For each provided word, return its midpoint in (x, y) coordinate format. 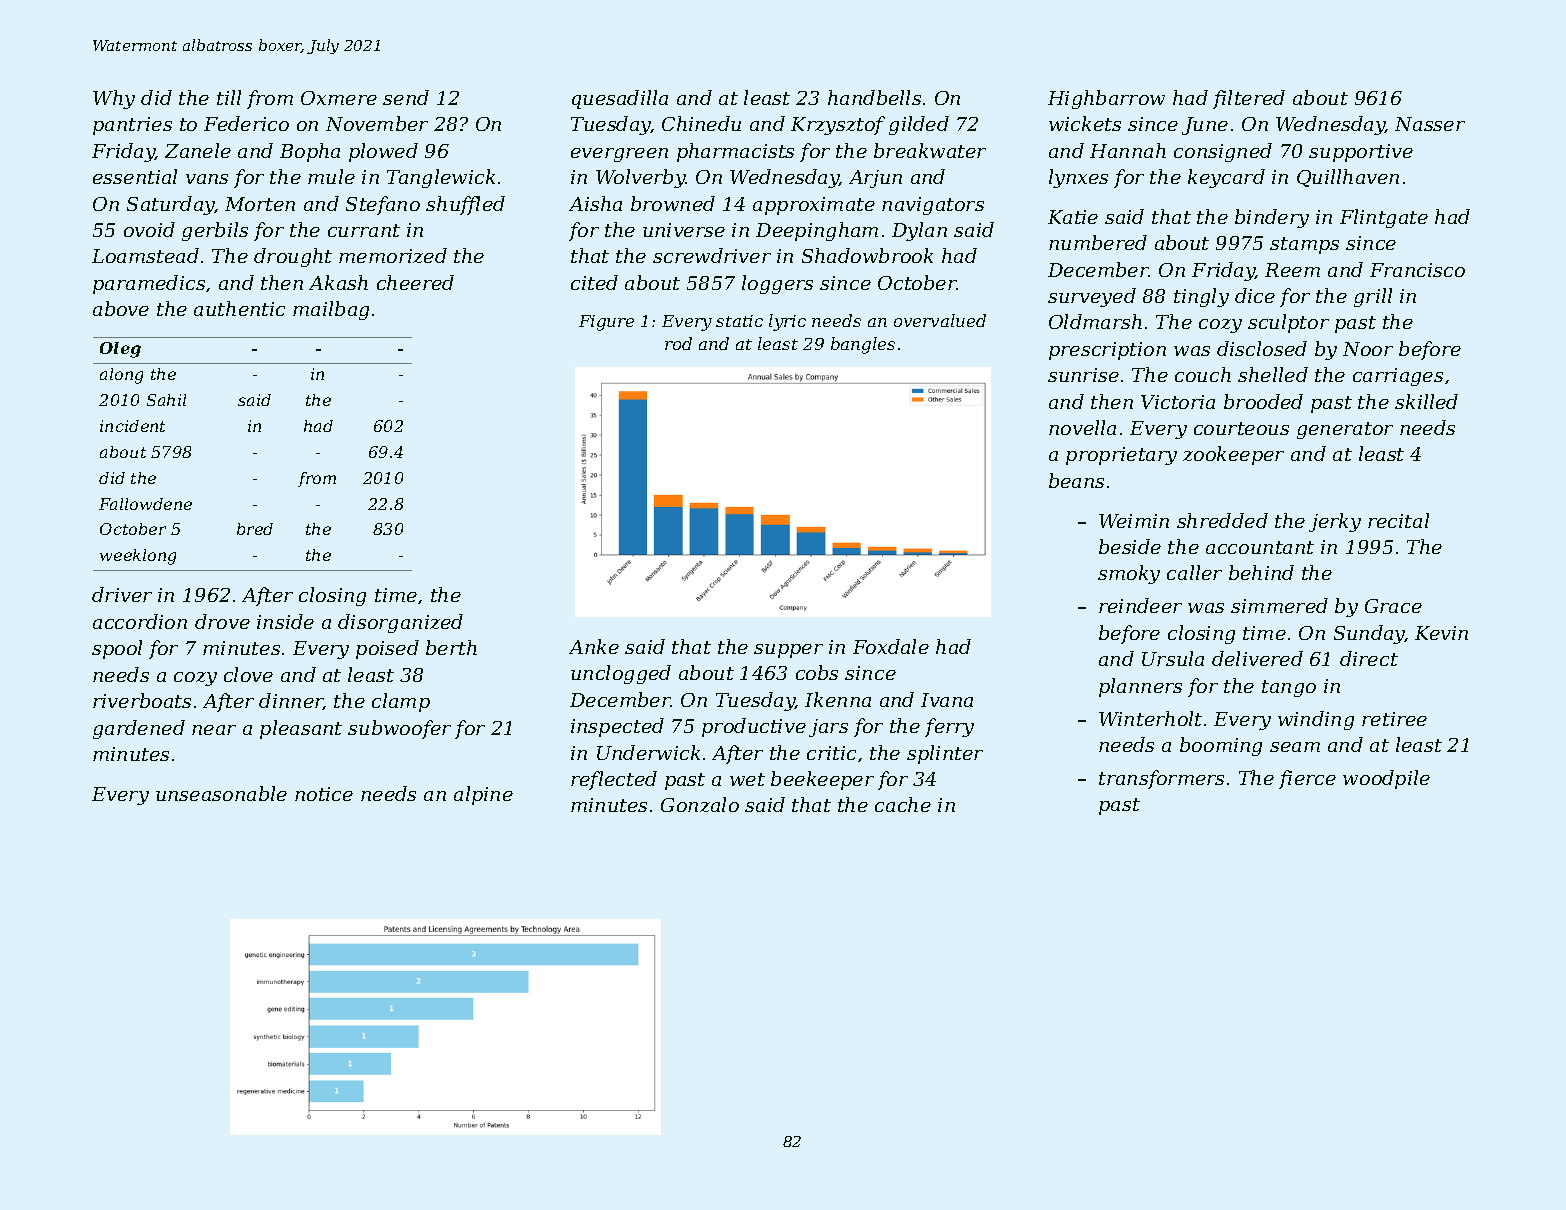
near (214, 730)
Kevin (1441, 633)
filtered (1249, 99)
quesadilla (620, 99)
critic (831, 753)
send (406, 97)
